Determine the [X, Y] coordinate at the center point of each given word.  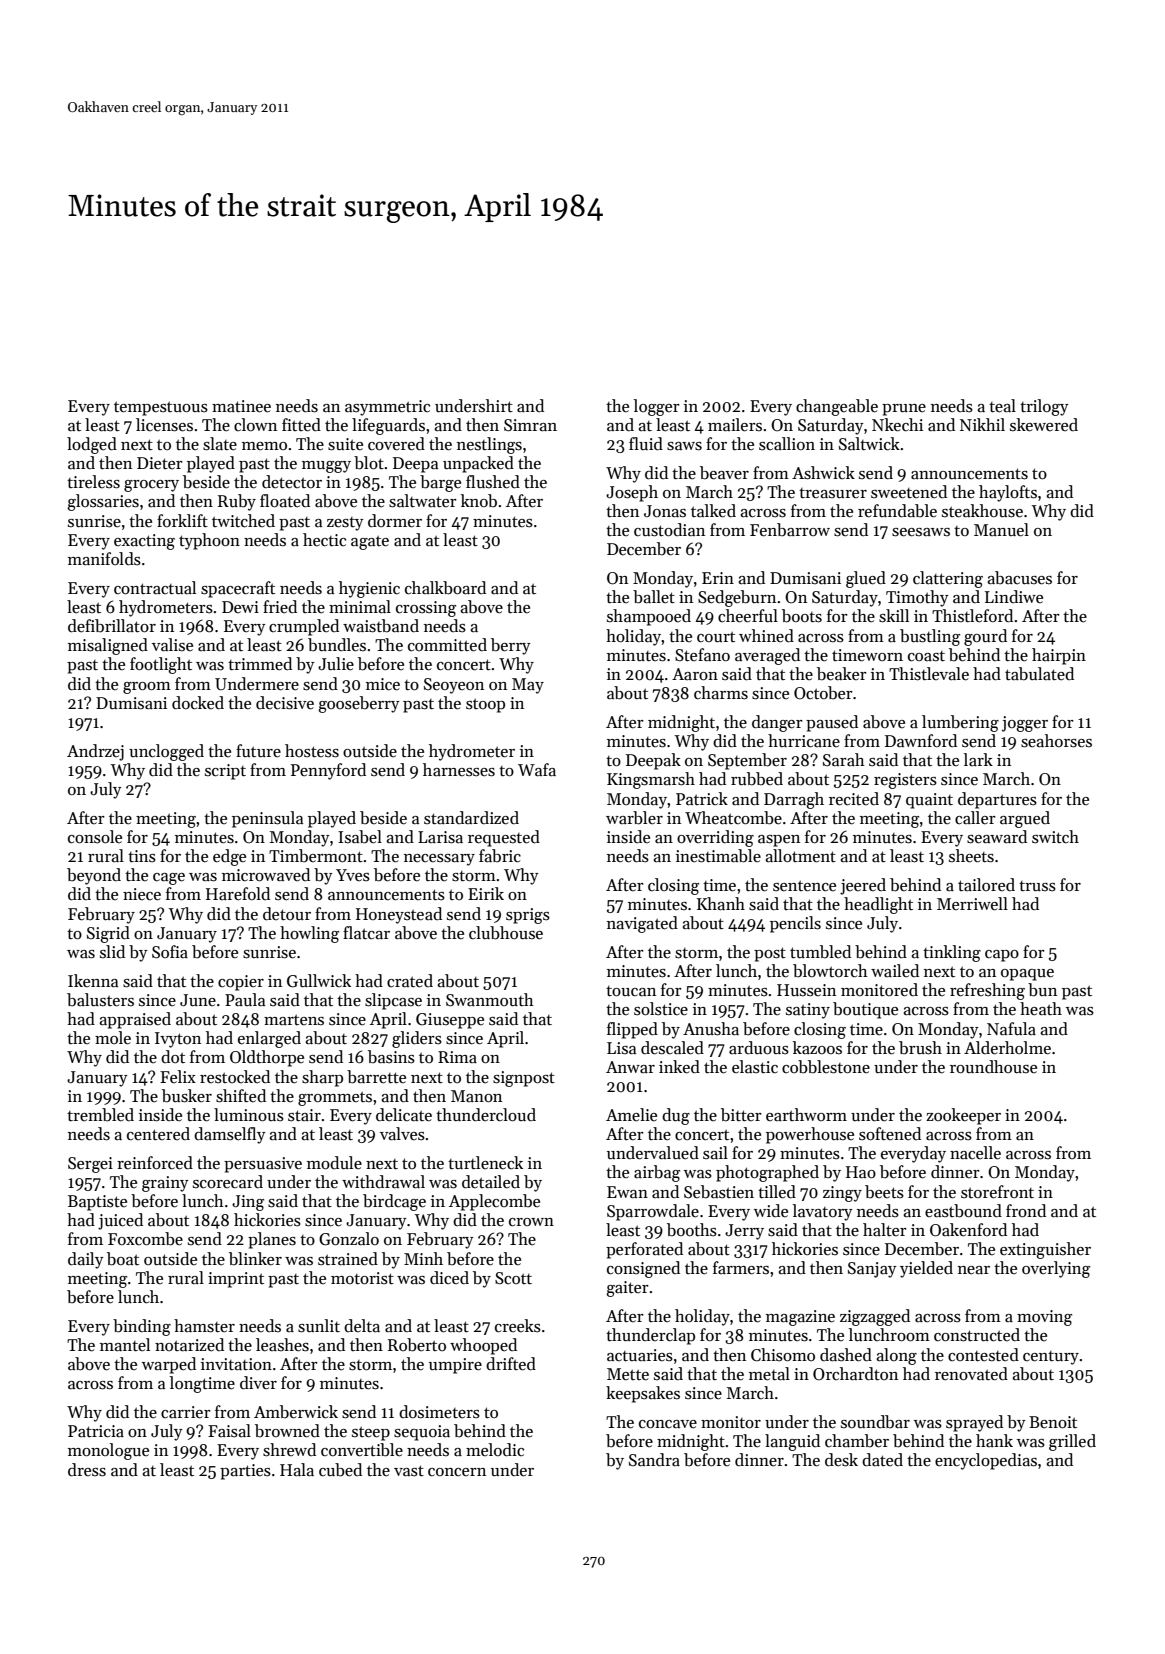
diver [258, 1383]
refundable [897, 511]
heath [1041, 1009]
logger [657, 407]
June [198, 1000]
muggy [326, 467]
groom [147, 688]
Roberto [417, 1345]
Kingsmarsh [651, 780]
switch [1055, 837]
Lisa [621, 1048]
